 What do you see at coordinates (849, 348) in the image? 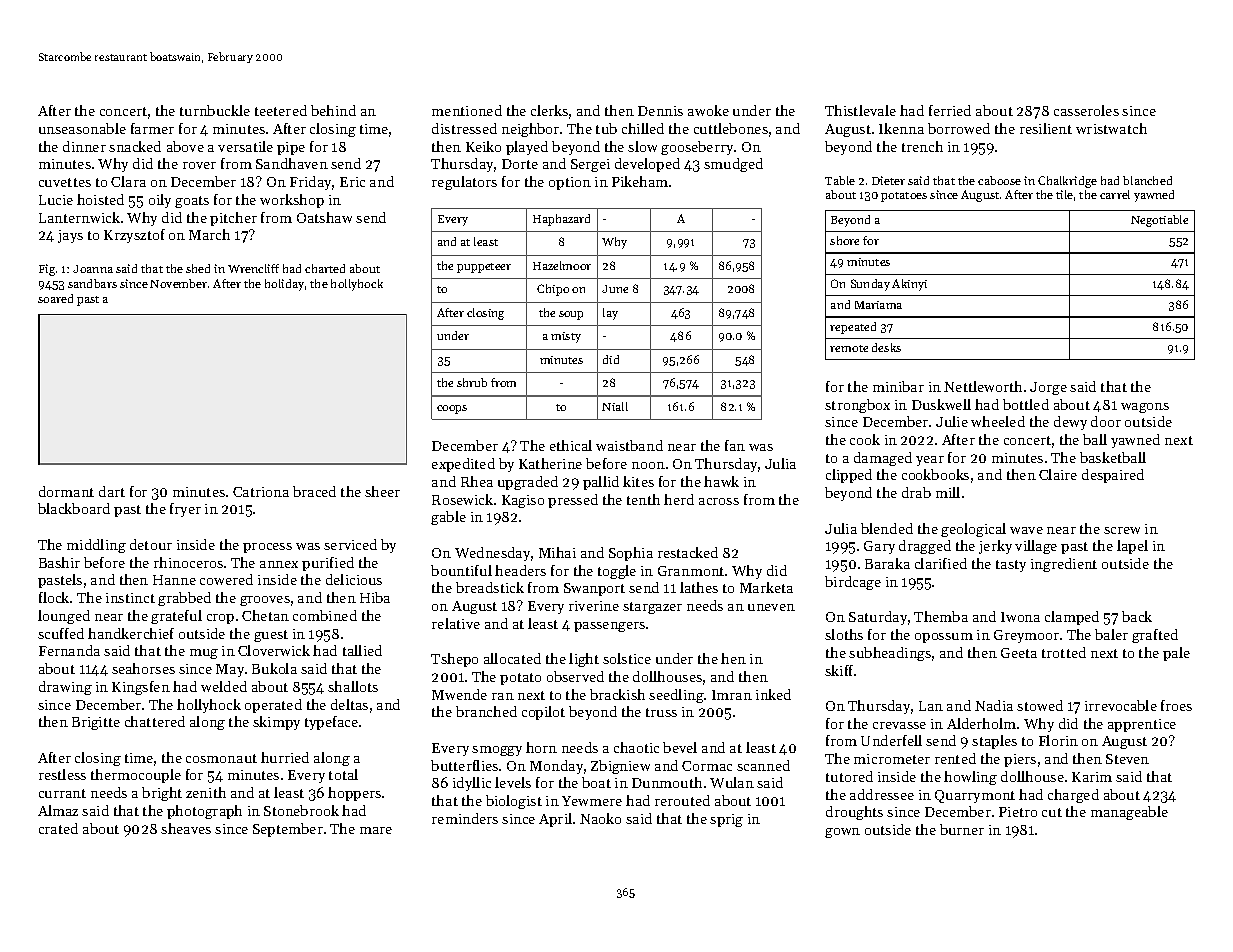
I see `remote` at bounding box center [849, 348].
